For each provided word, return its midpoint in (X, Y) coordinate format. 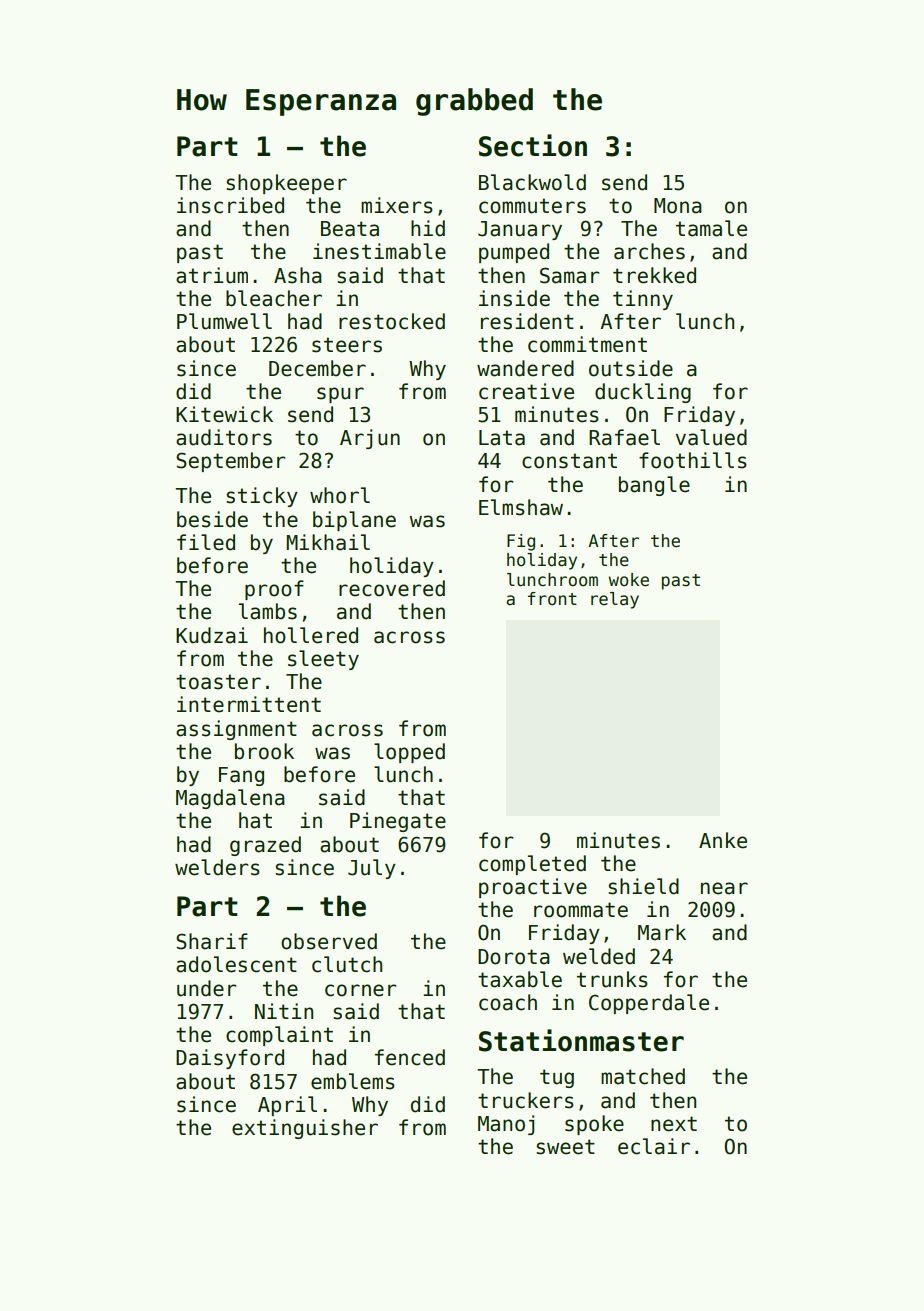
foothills (693, 460)
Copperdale (649, 1004)
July (372, 869)
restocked (392, 321)
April (287, 1106)
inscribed (230, 205)
